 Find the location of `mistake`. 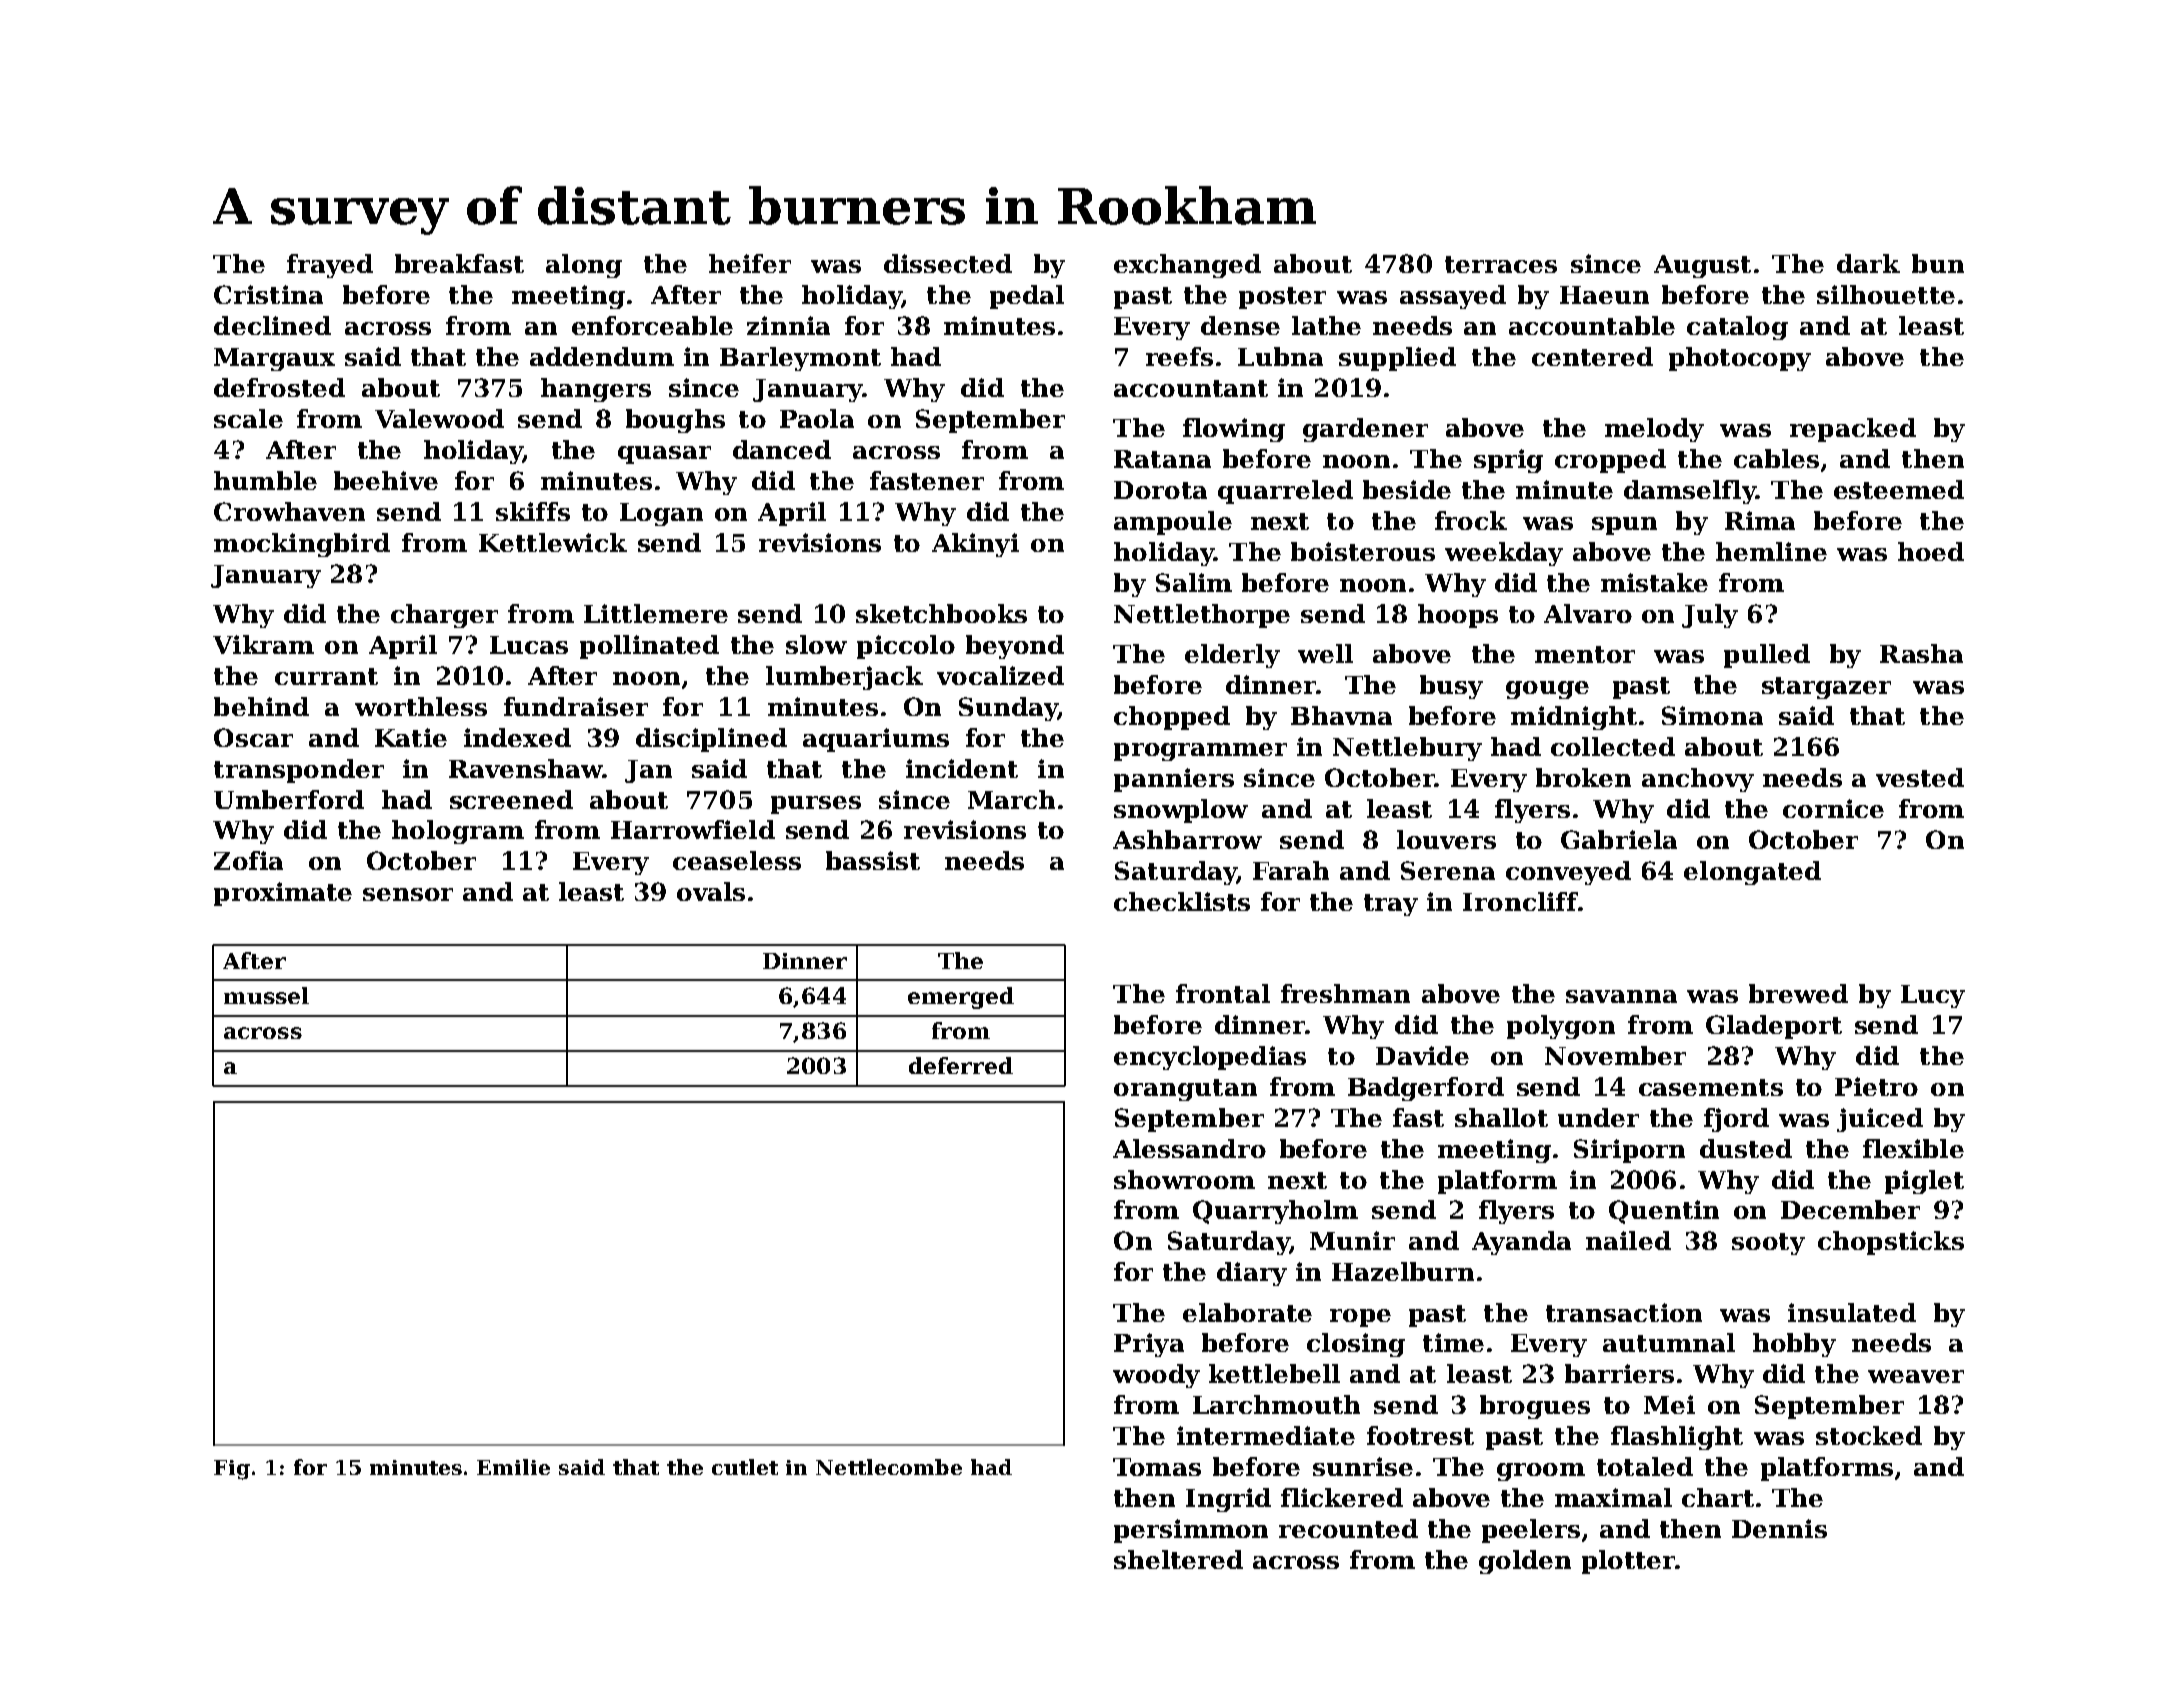

mistake is located at coordinates (1654, 582).
